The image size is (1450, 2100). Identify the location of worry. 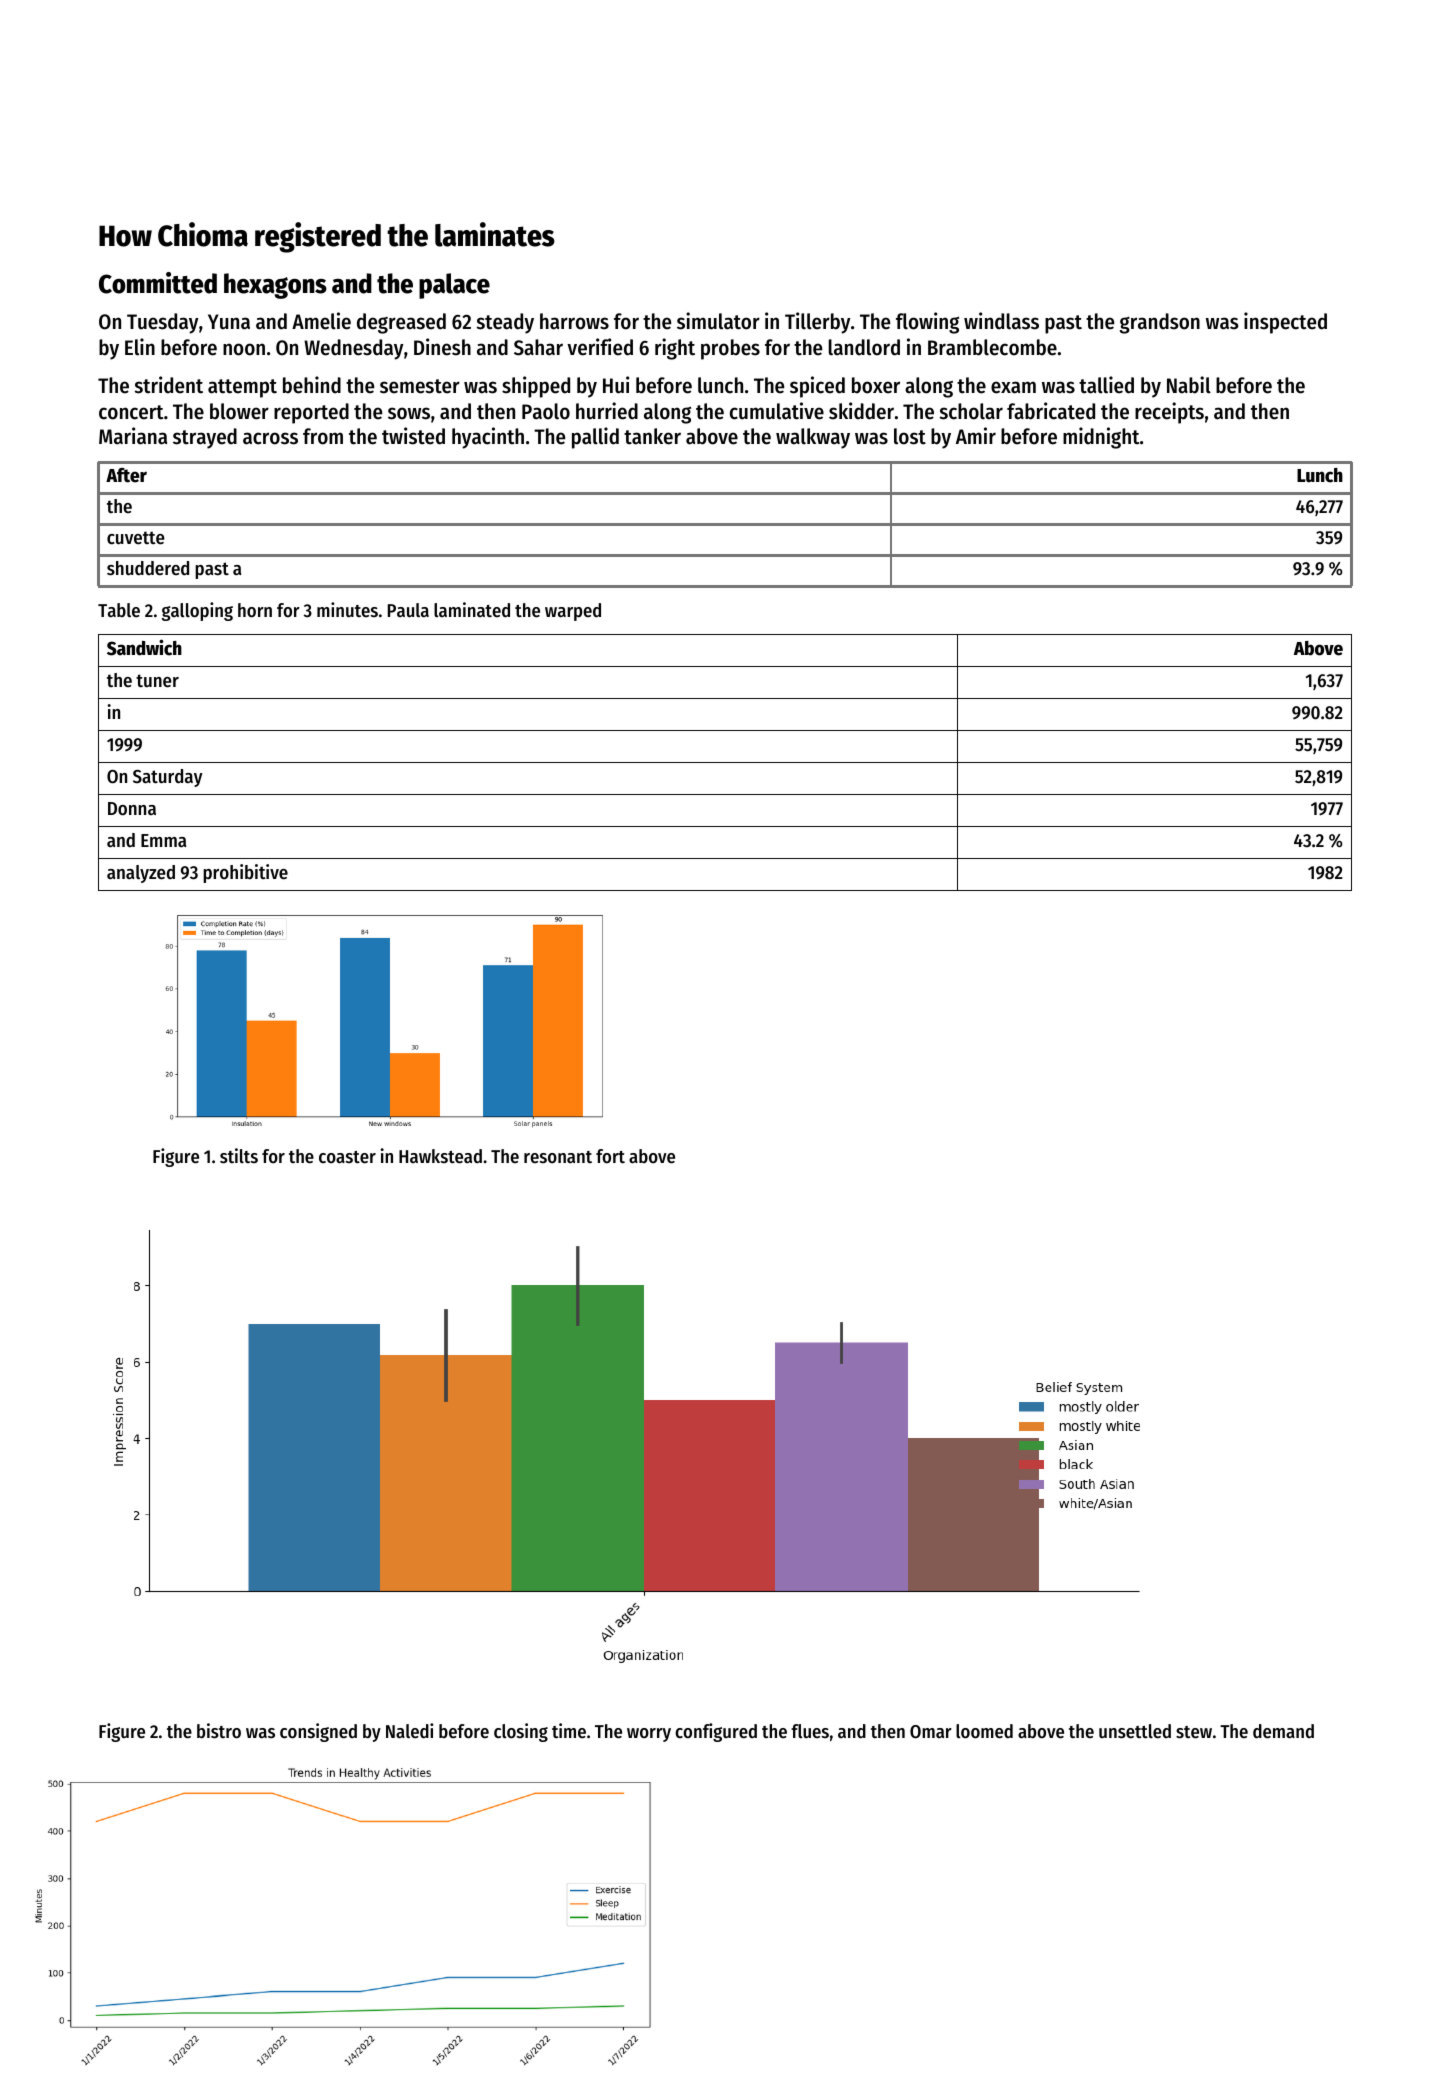
(649, 1735).
